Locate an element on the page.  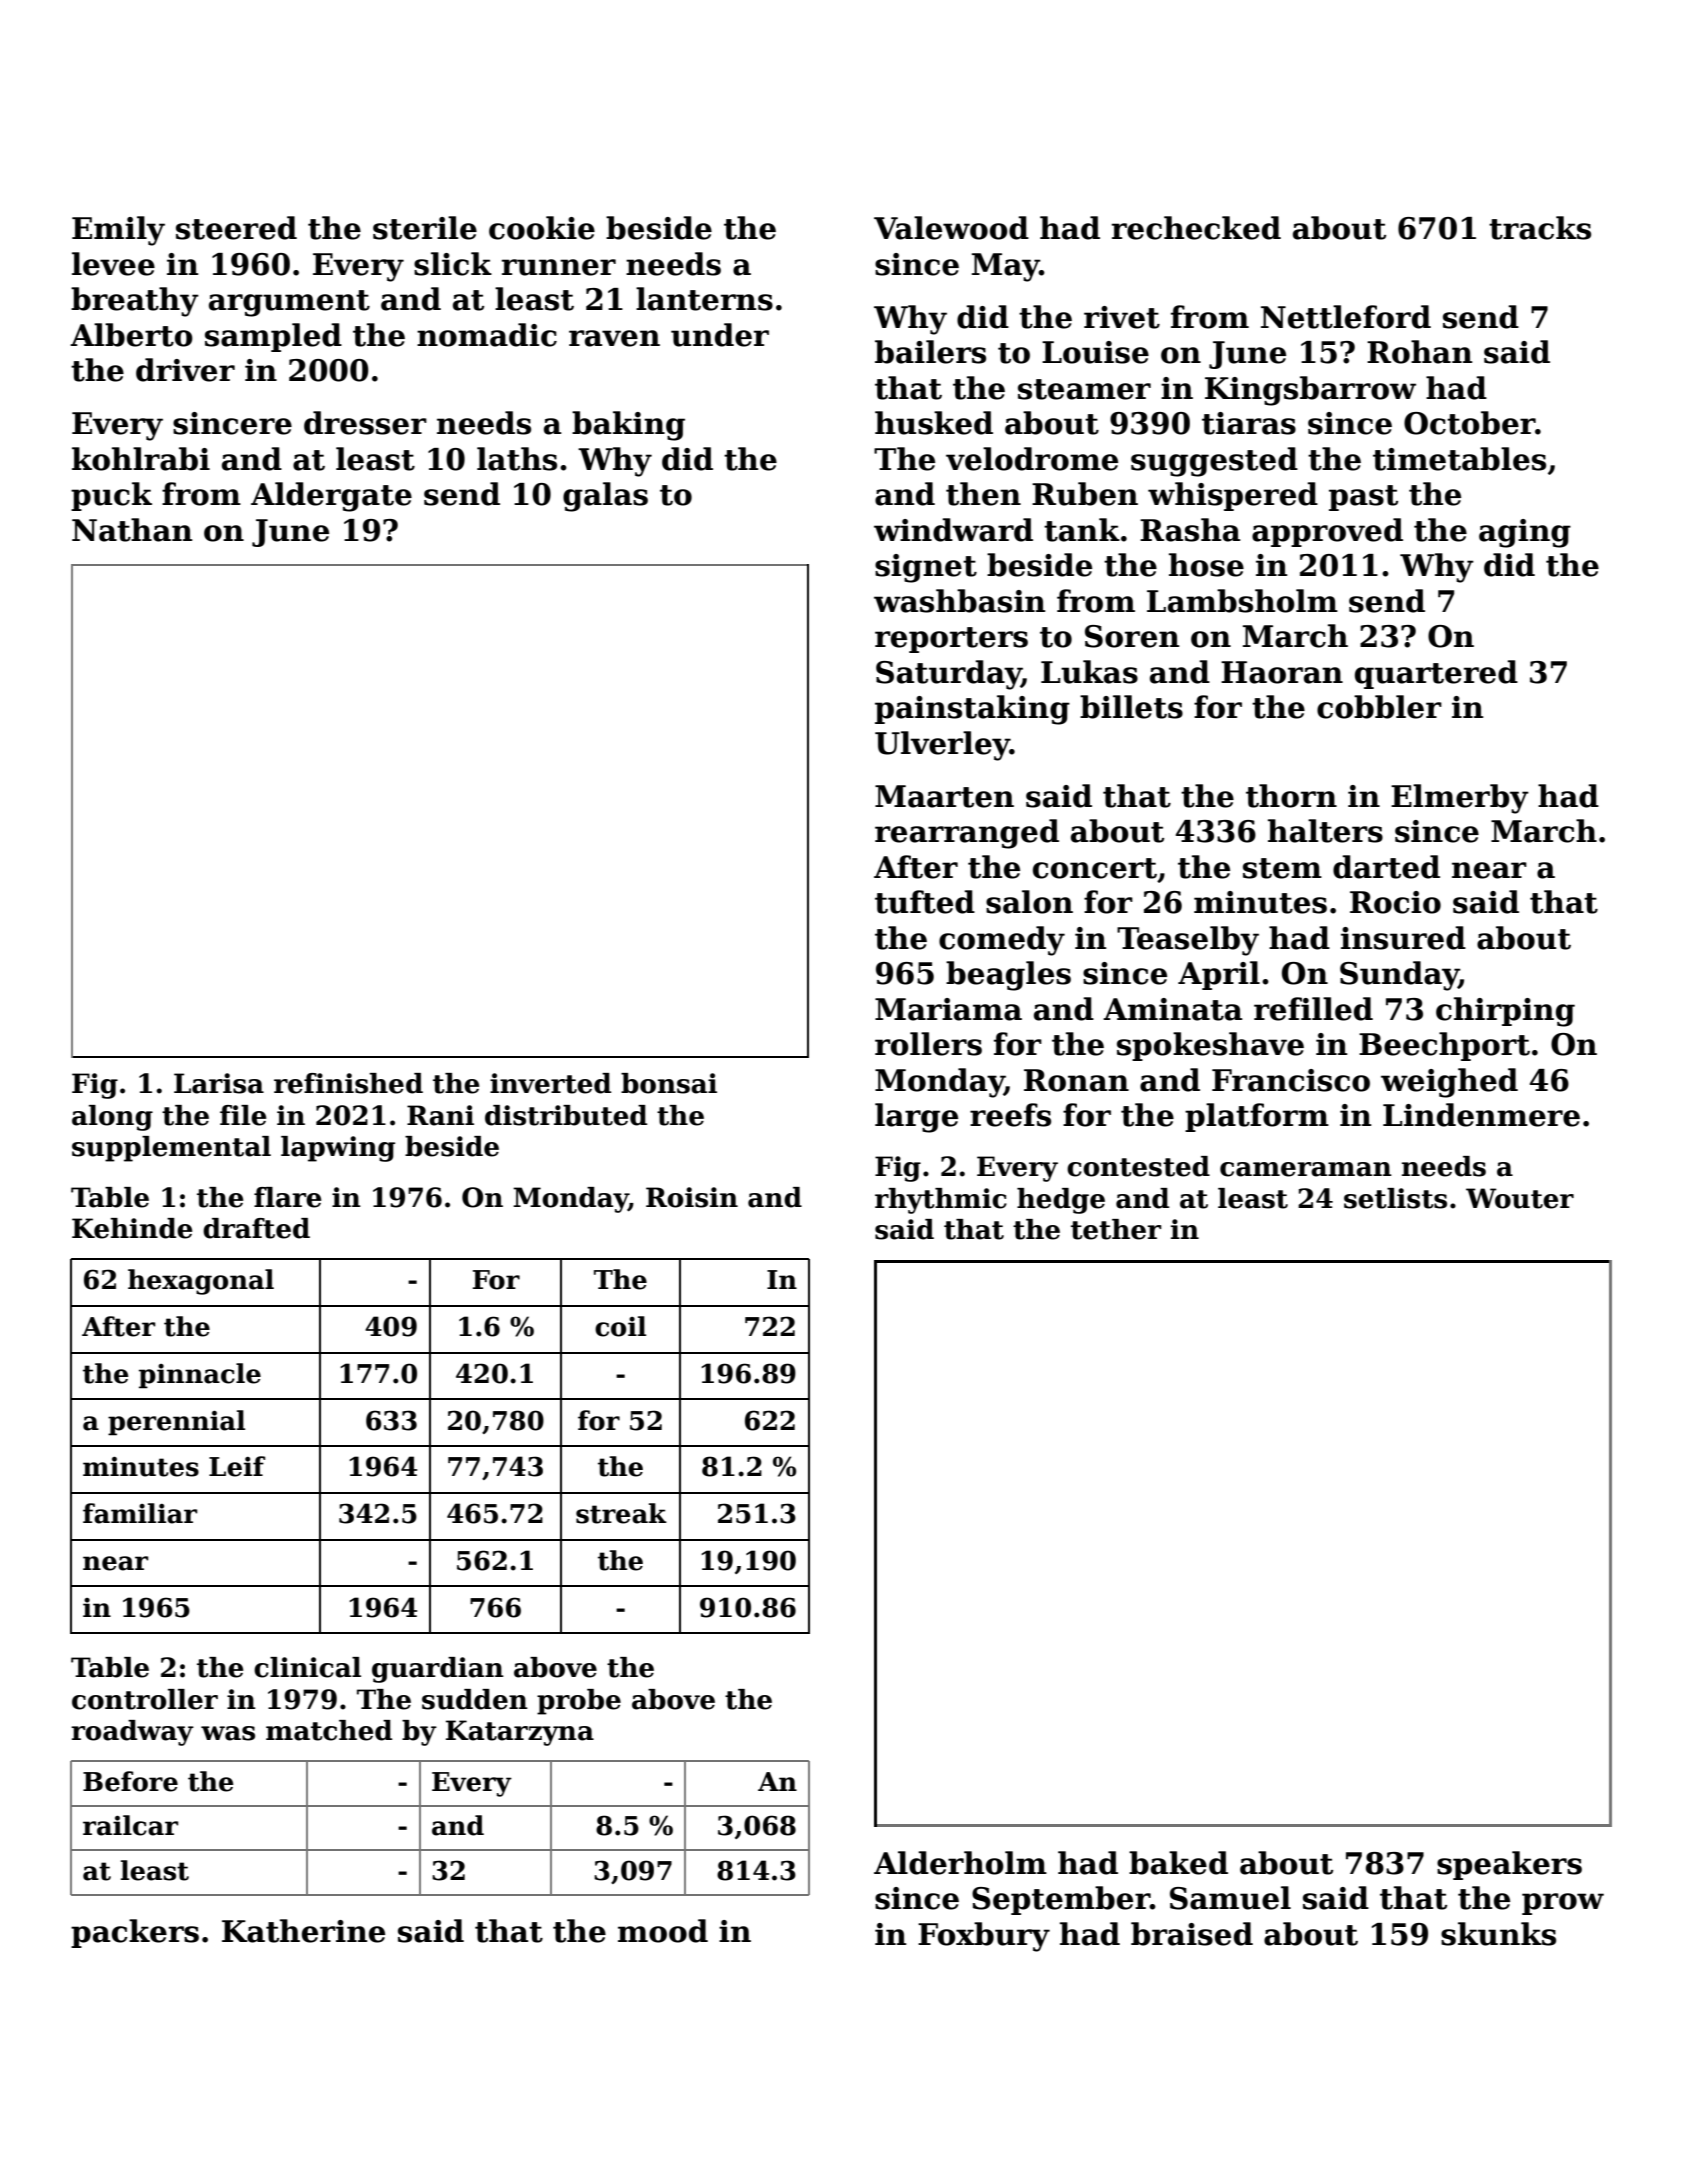
levee is located at coordinates (113, 264).
